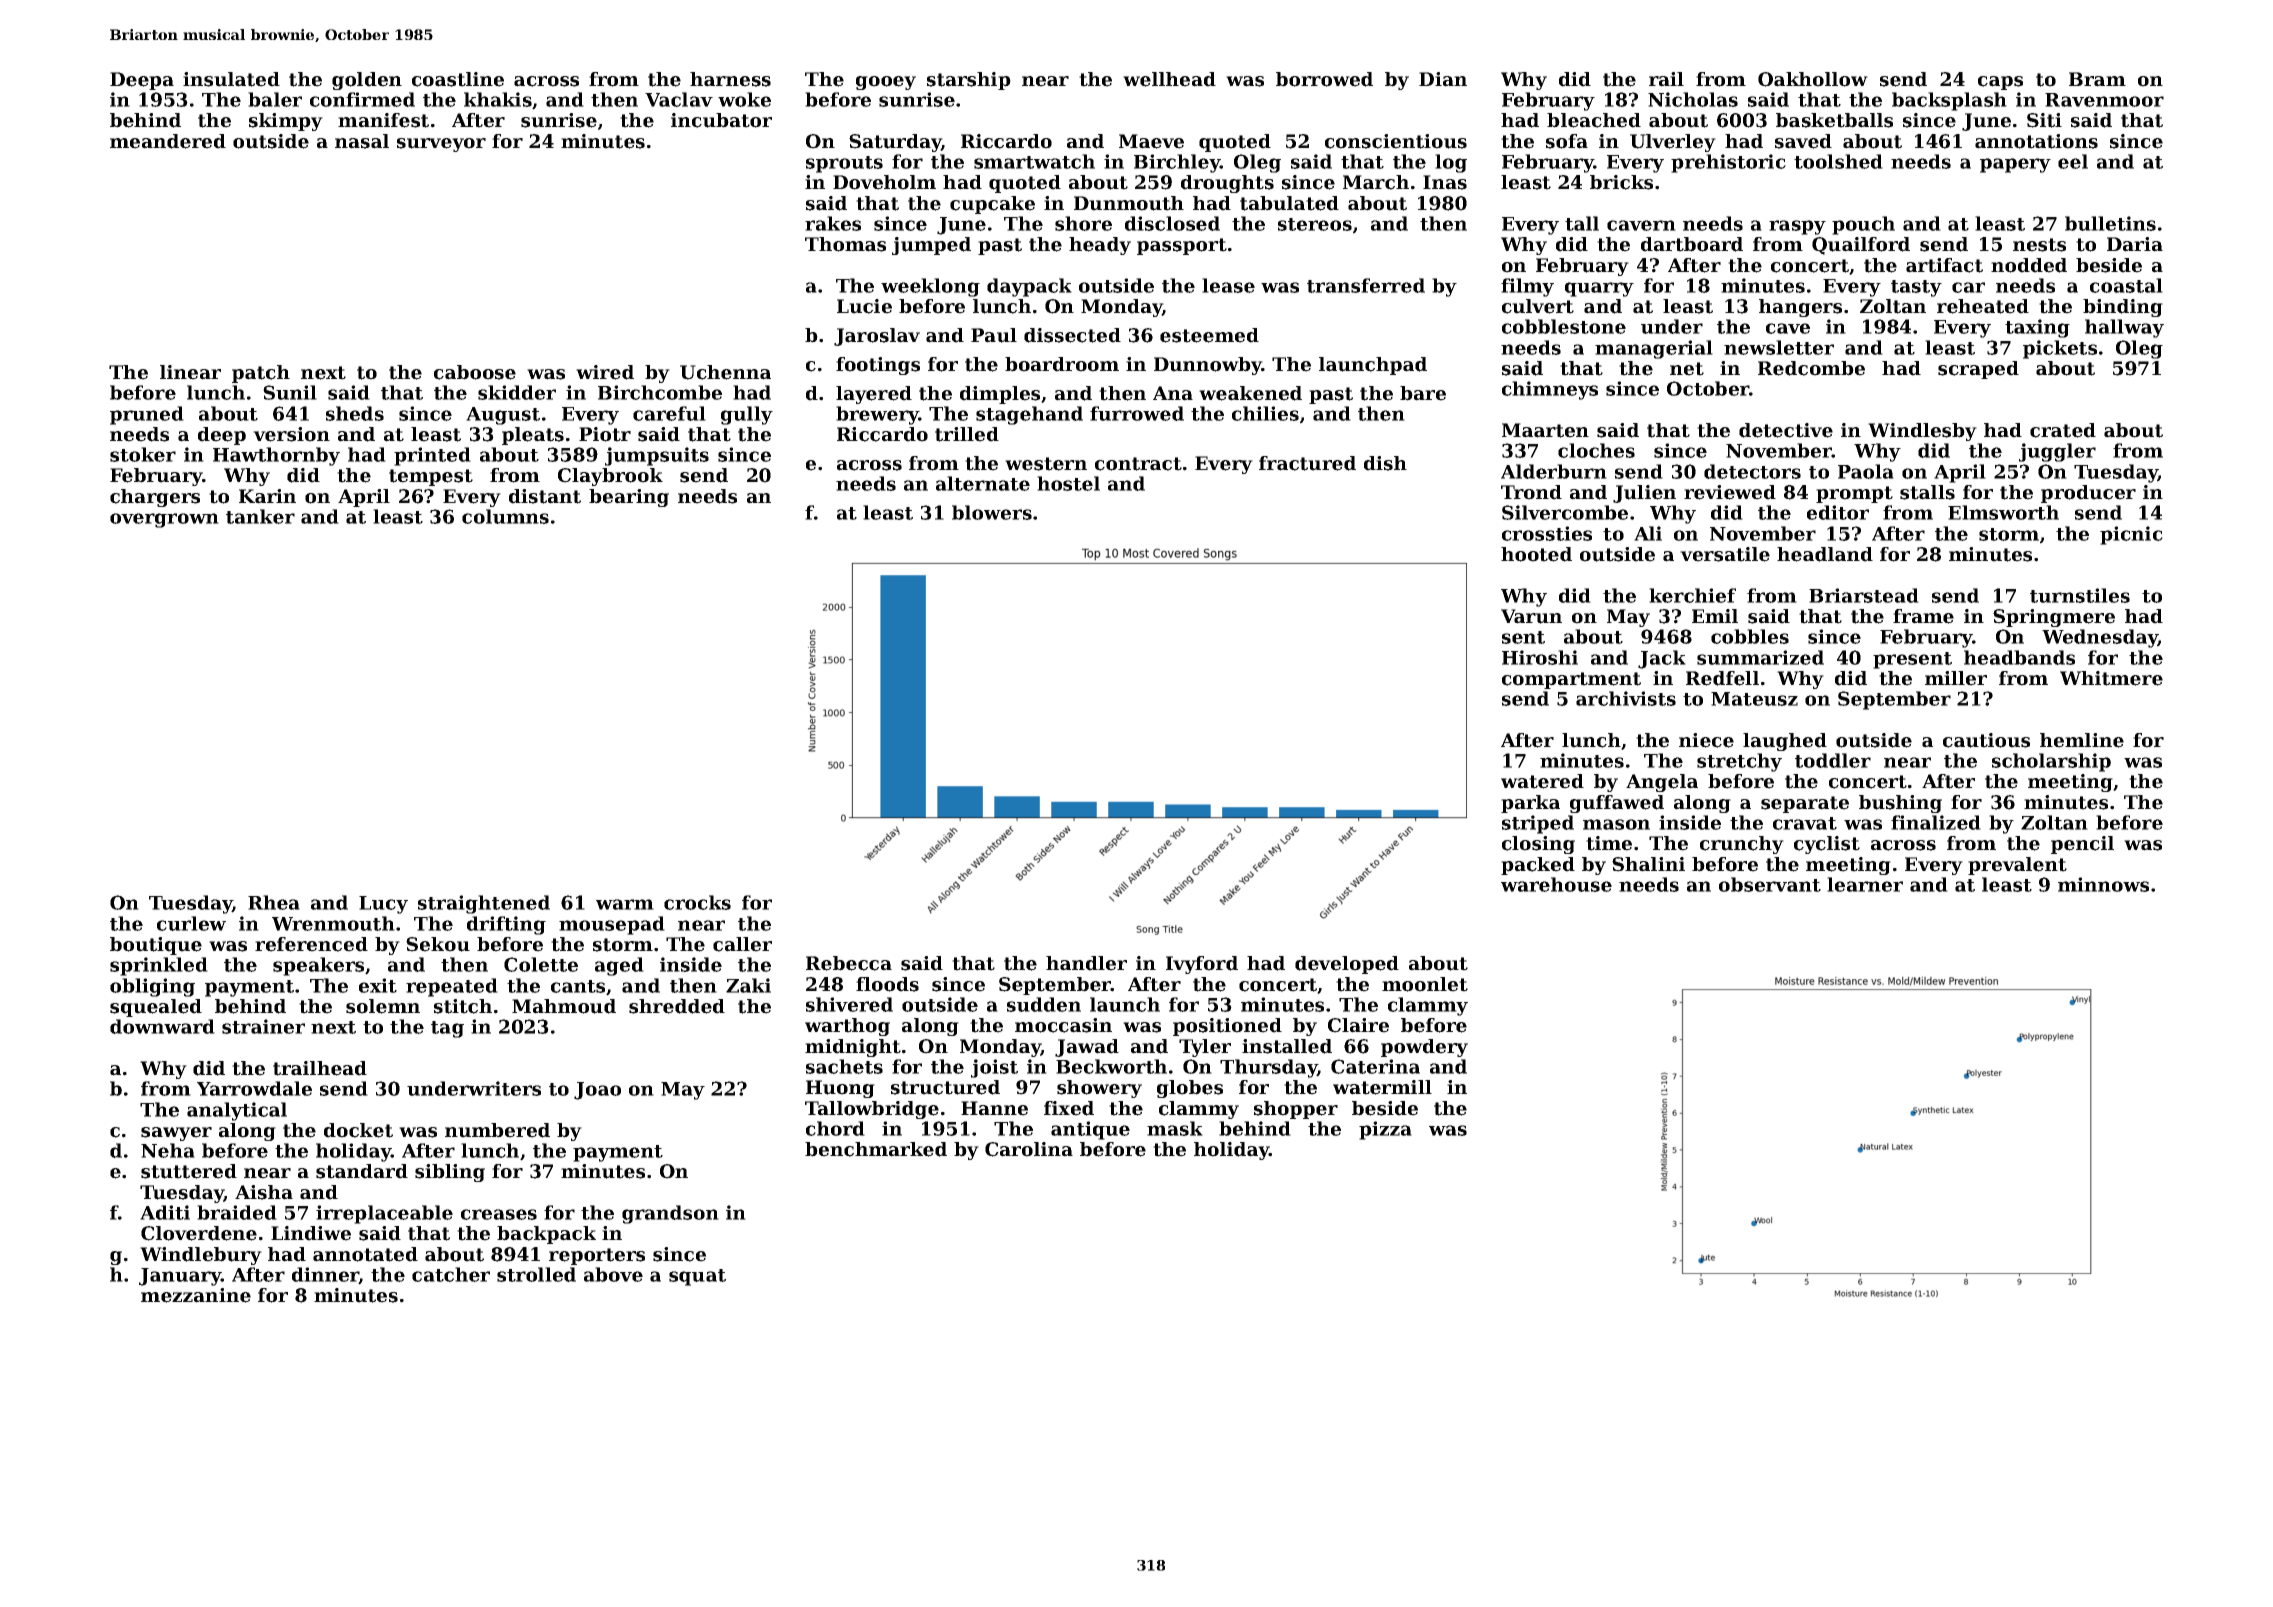  Describe the element at coordinates (1190, 1089) in the image. I see `globes` at that location.
